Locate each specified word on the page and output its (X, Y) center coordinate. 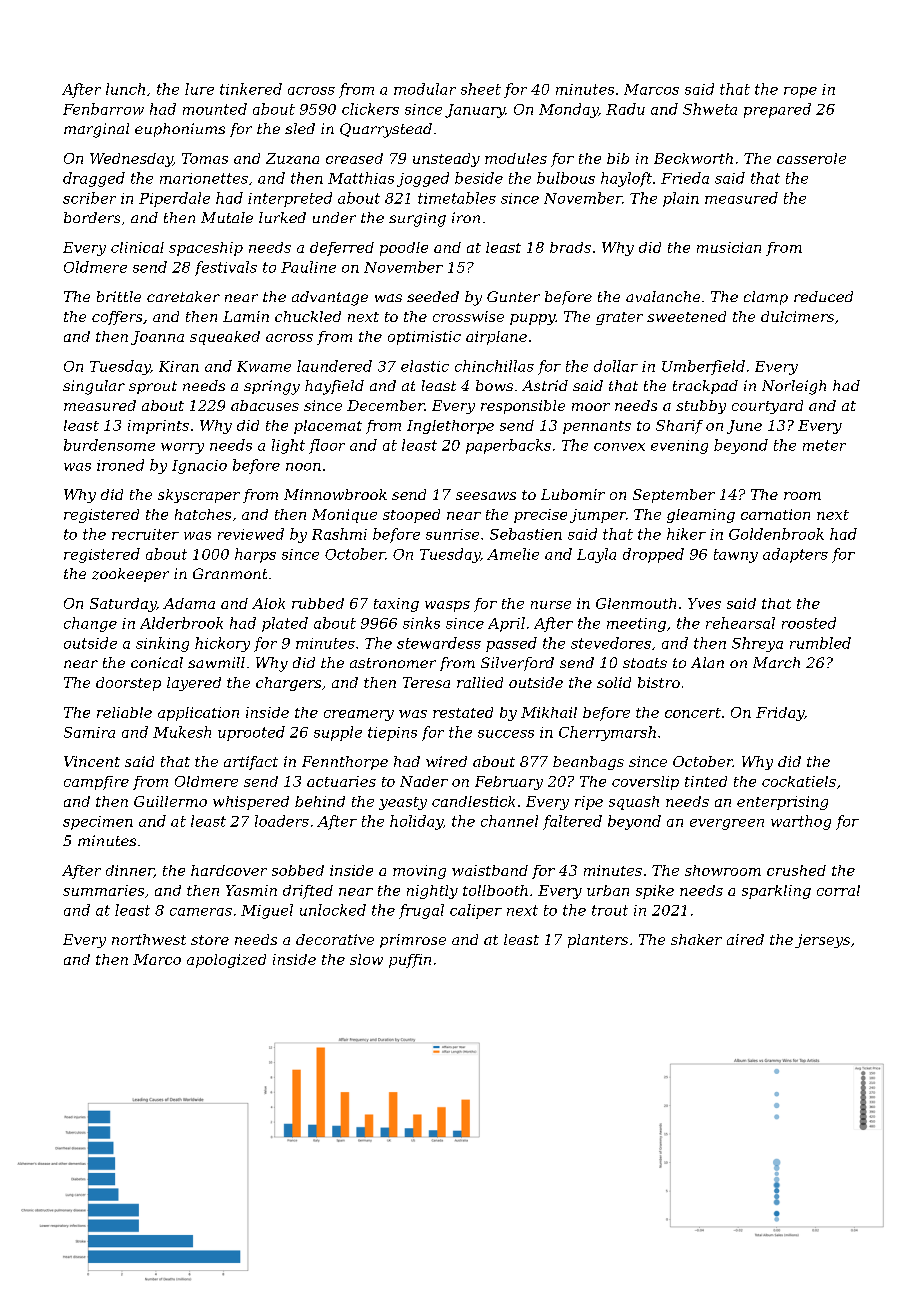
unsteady (446, 160)
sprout (153, 387)
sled (300, 128)
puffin (410, 961)
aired (745, 939)
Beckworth (693, 158)
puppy (532, 319)
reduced (823, 296)
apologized (226, 961)
